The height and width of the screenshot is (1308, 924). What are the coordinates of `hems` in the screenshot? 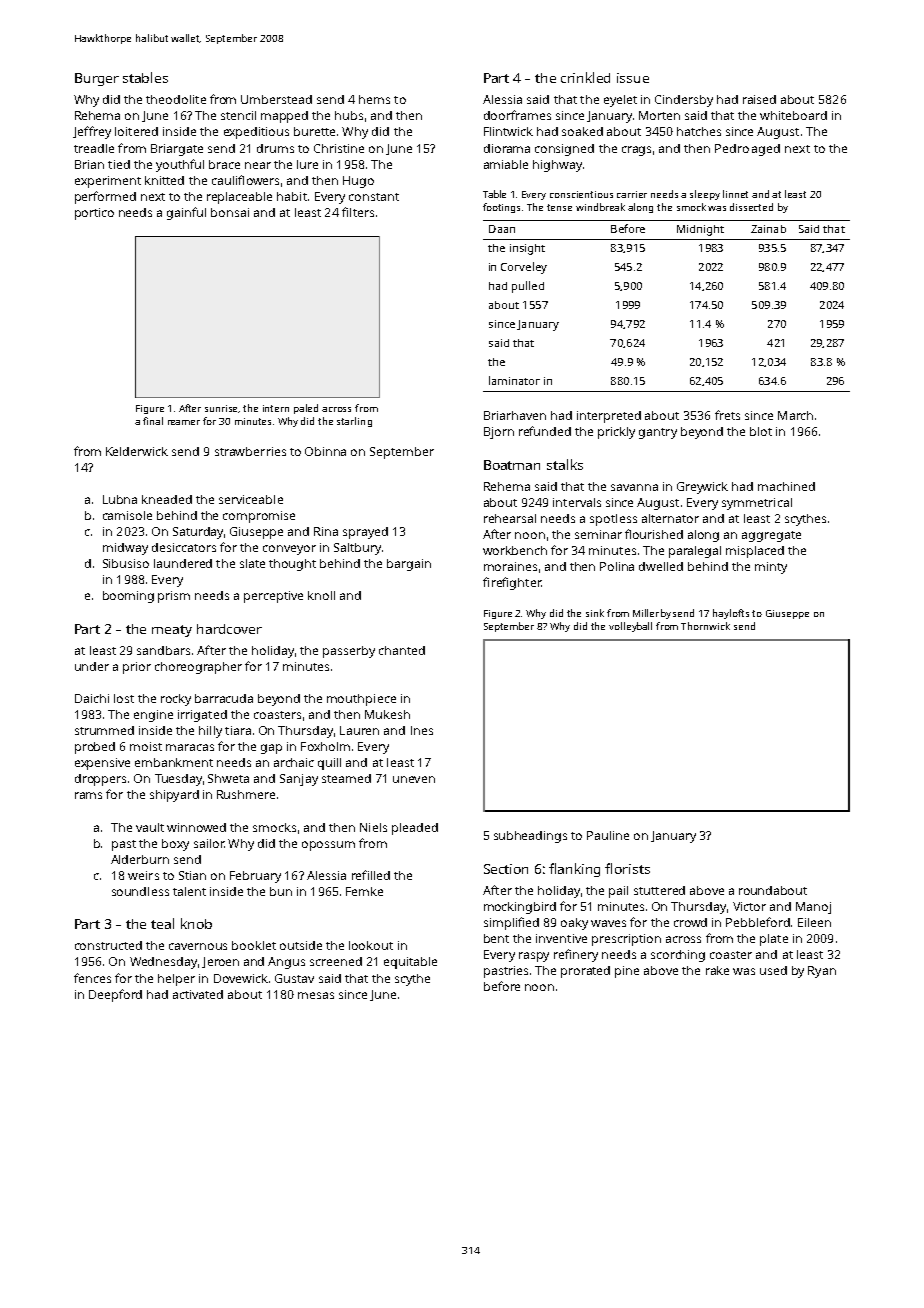 It's located at (374, 99).
